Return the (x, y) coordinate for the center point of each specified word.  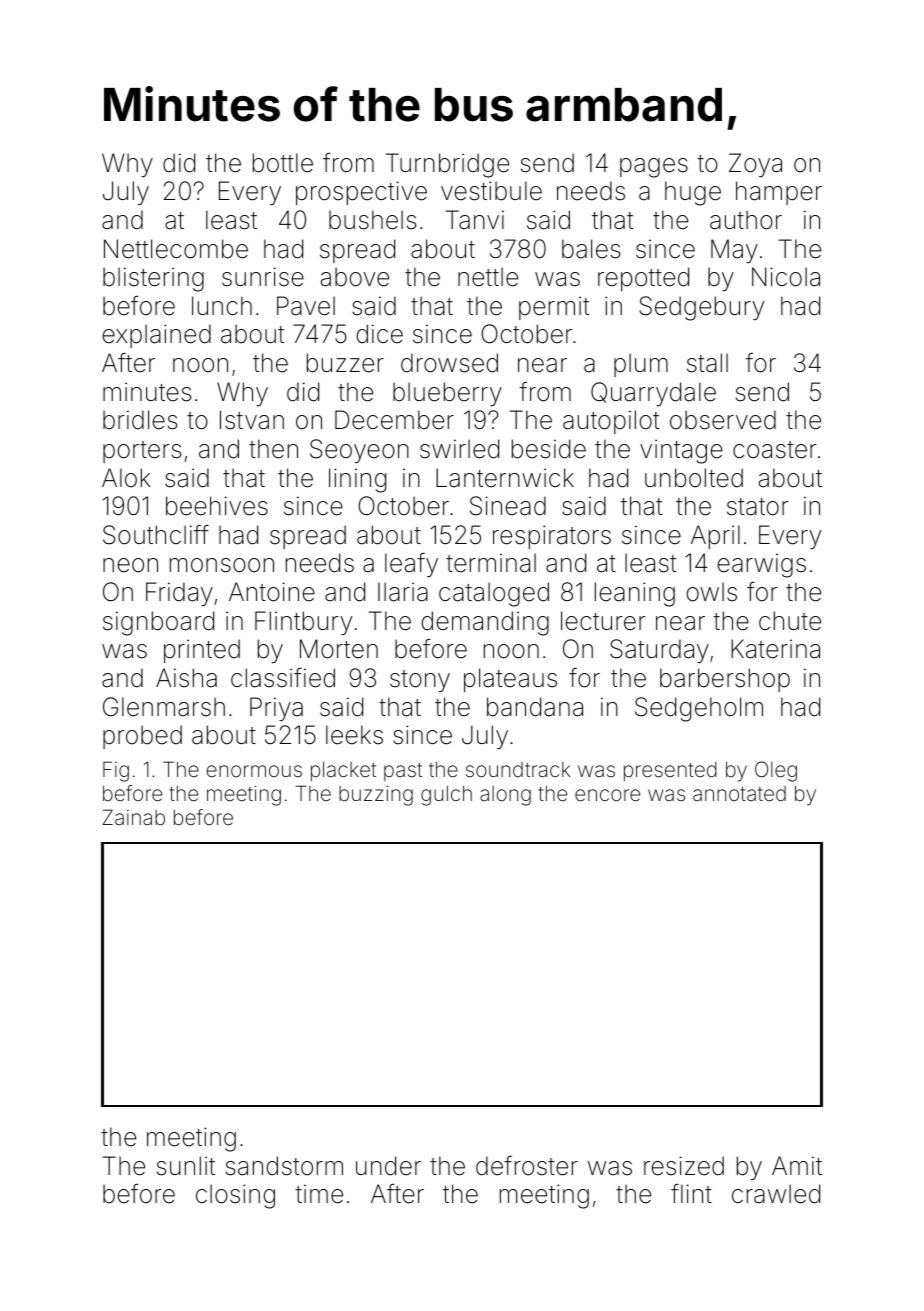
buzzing (376, 796)
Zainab (134, 817)
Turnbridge (447, 165)
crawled (776, 1194)
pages (654, 168)
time (319, 1194)
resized (684, 1166)
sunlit (186, 1166)
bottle (283, 163)
